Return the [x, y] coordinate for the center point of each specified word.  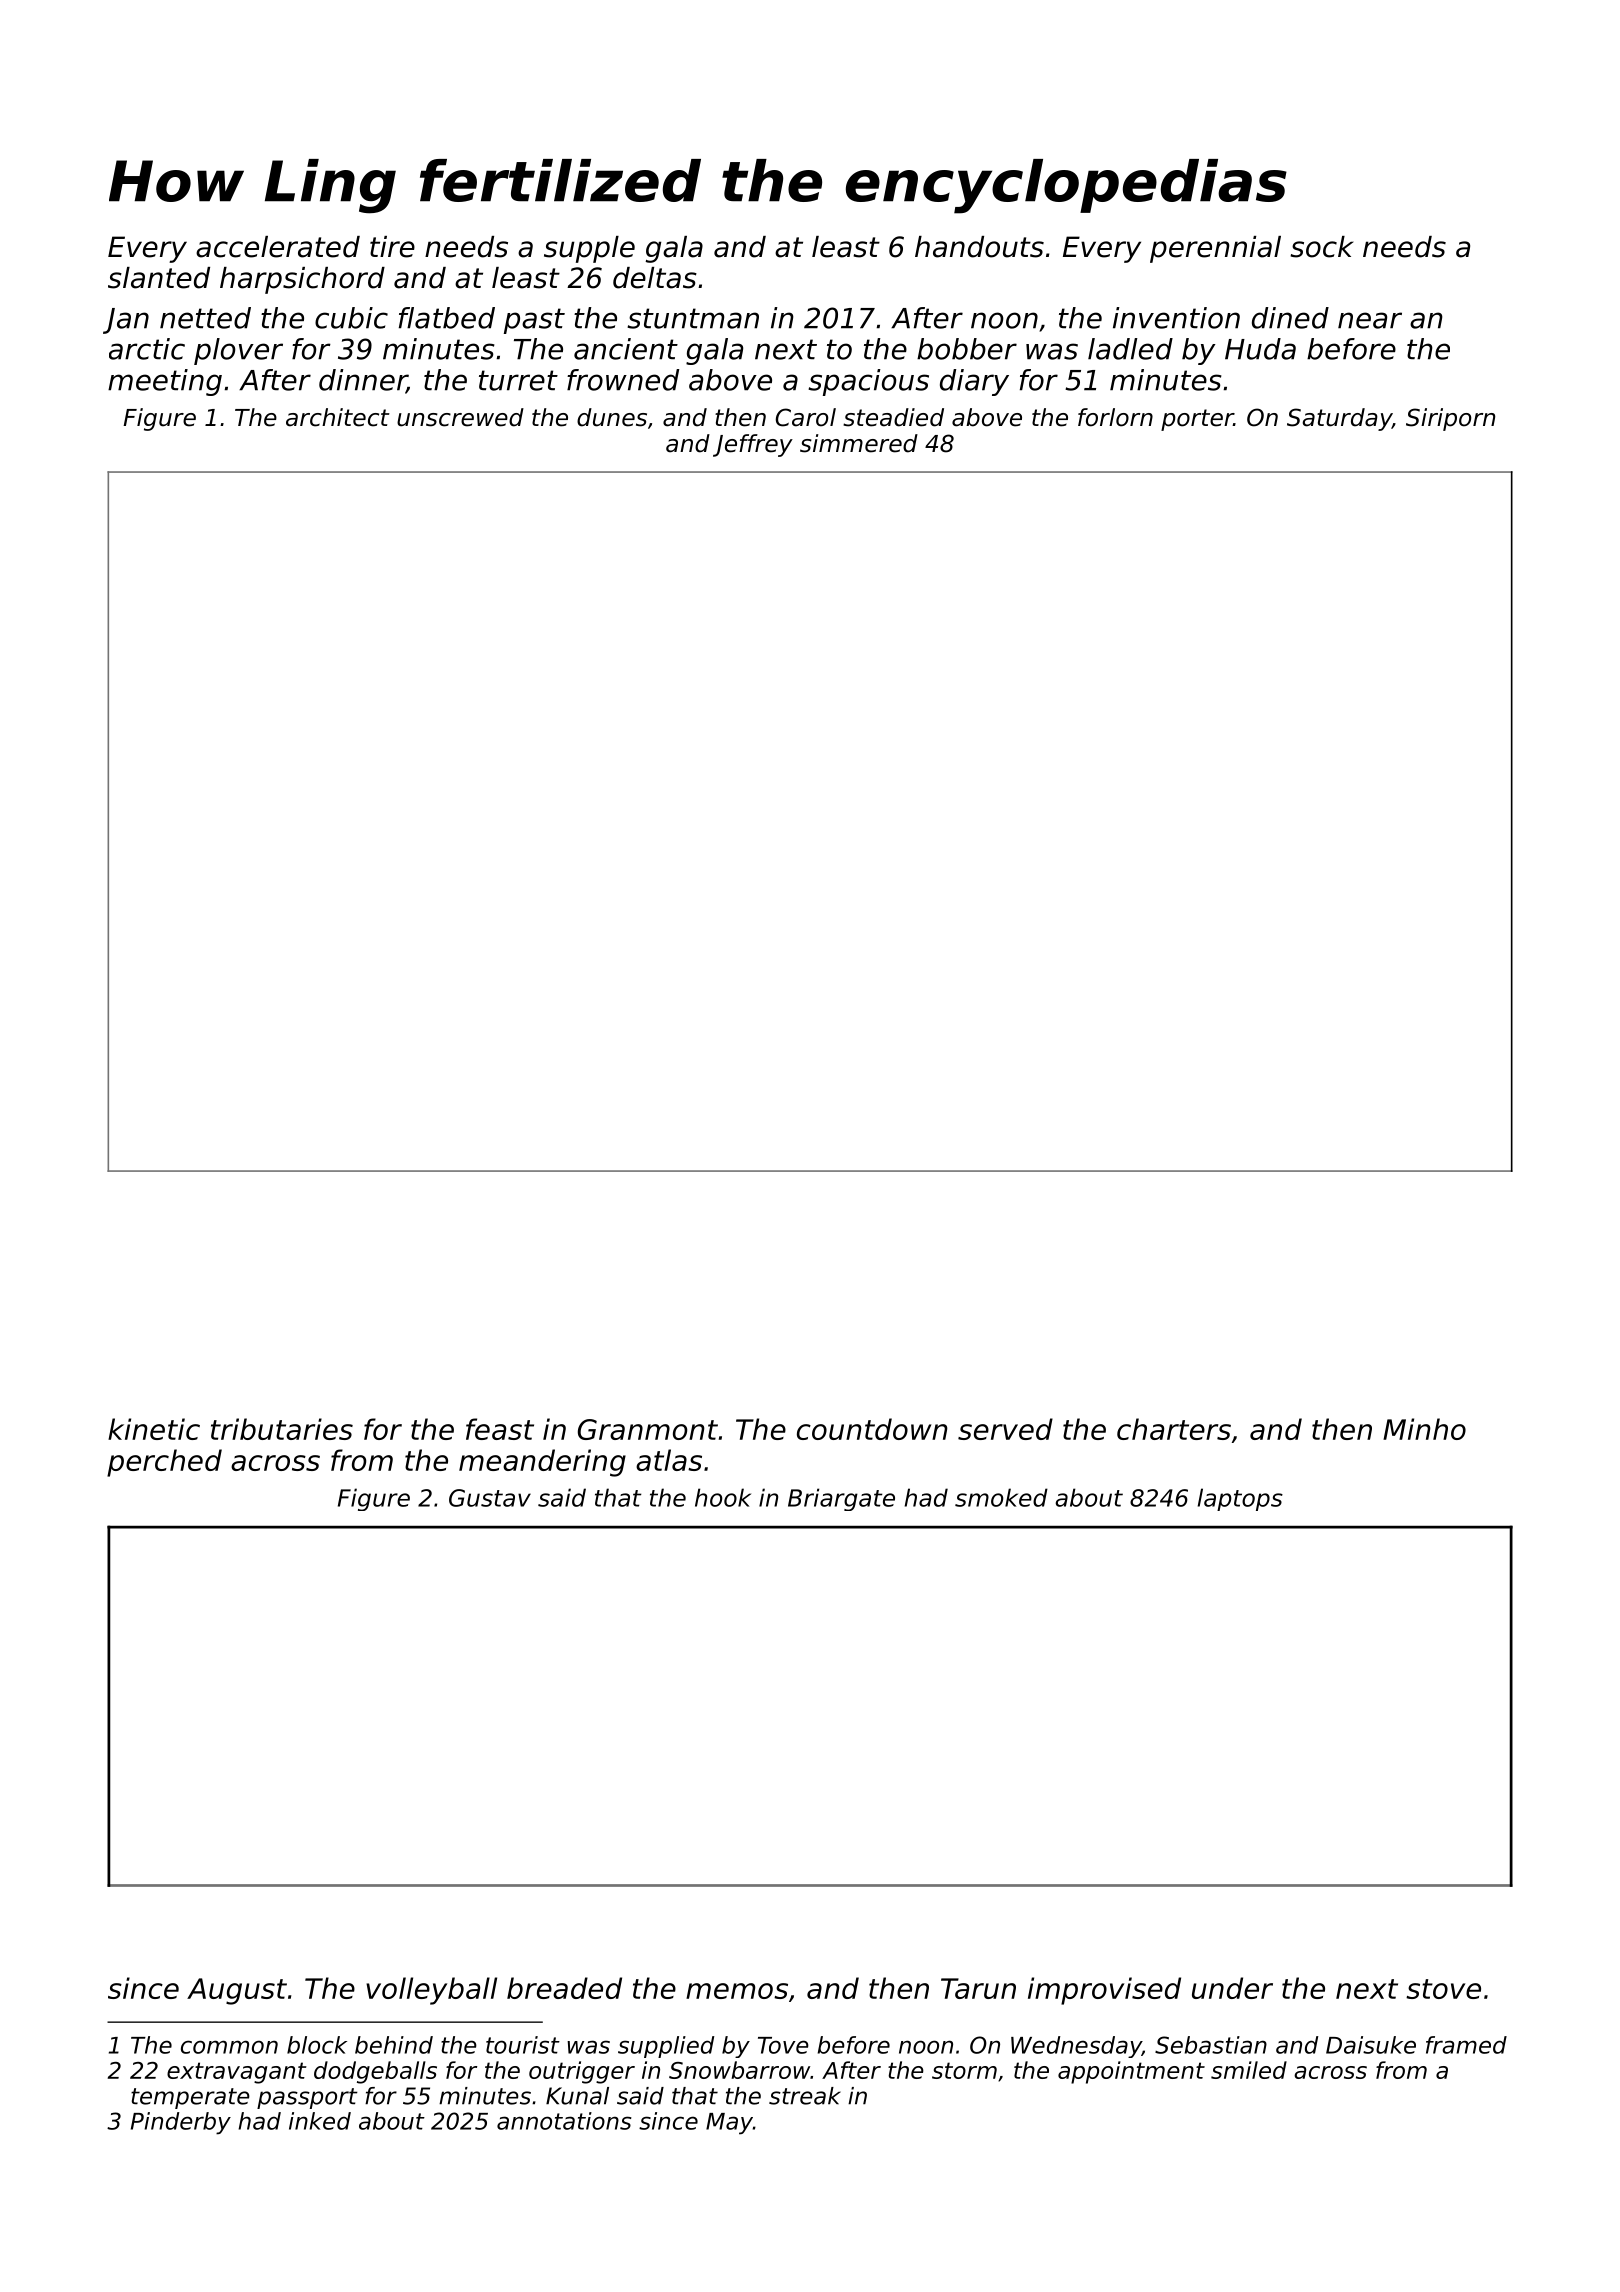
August [237, 1991]
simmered [859, 443]
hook [723, 1497]
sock [1321, 247]
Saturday [1339, 419]
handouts [979, 247]
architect [338, 417]
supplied [666, 2047]
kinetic [154, 1429]
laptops [1240, 1499]
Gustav [490, 1498]
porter [1197, 420]
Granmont [648, 1429]
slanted [159, 278]
